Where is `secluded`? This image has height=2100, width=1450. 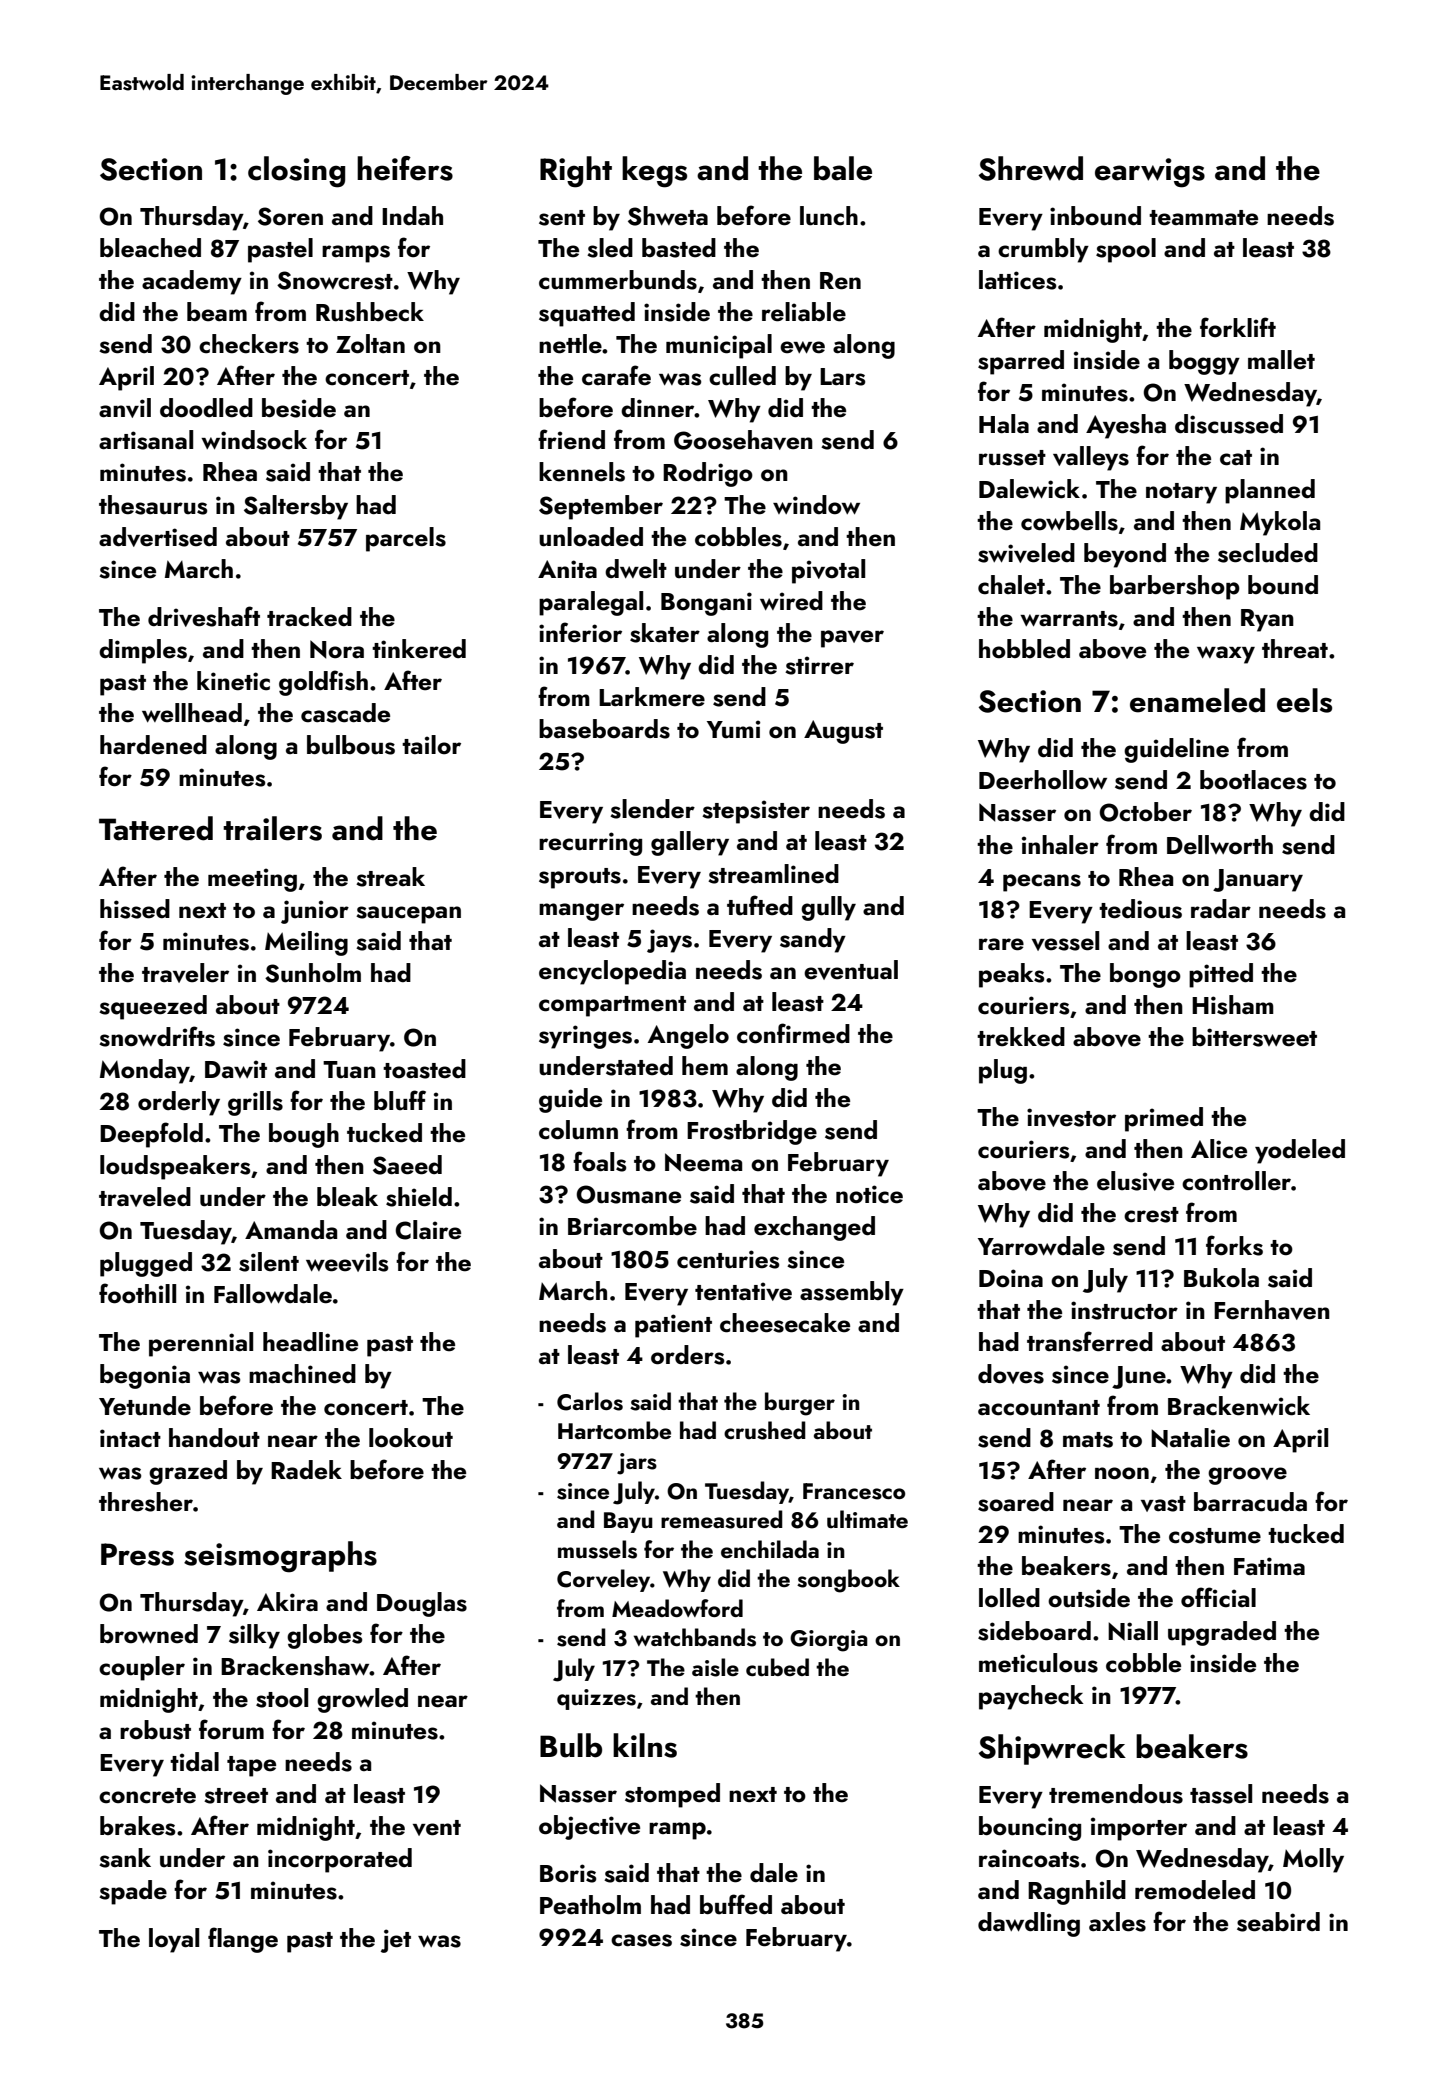 secluded is located at coordinates (1268, 553).
